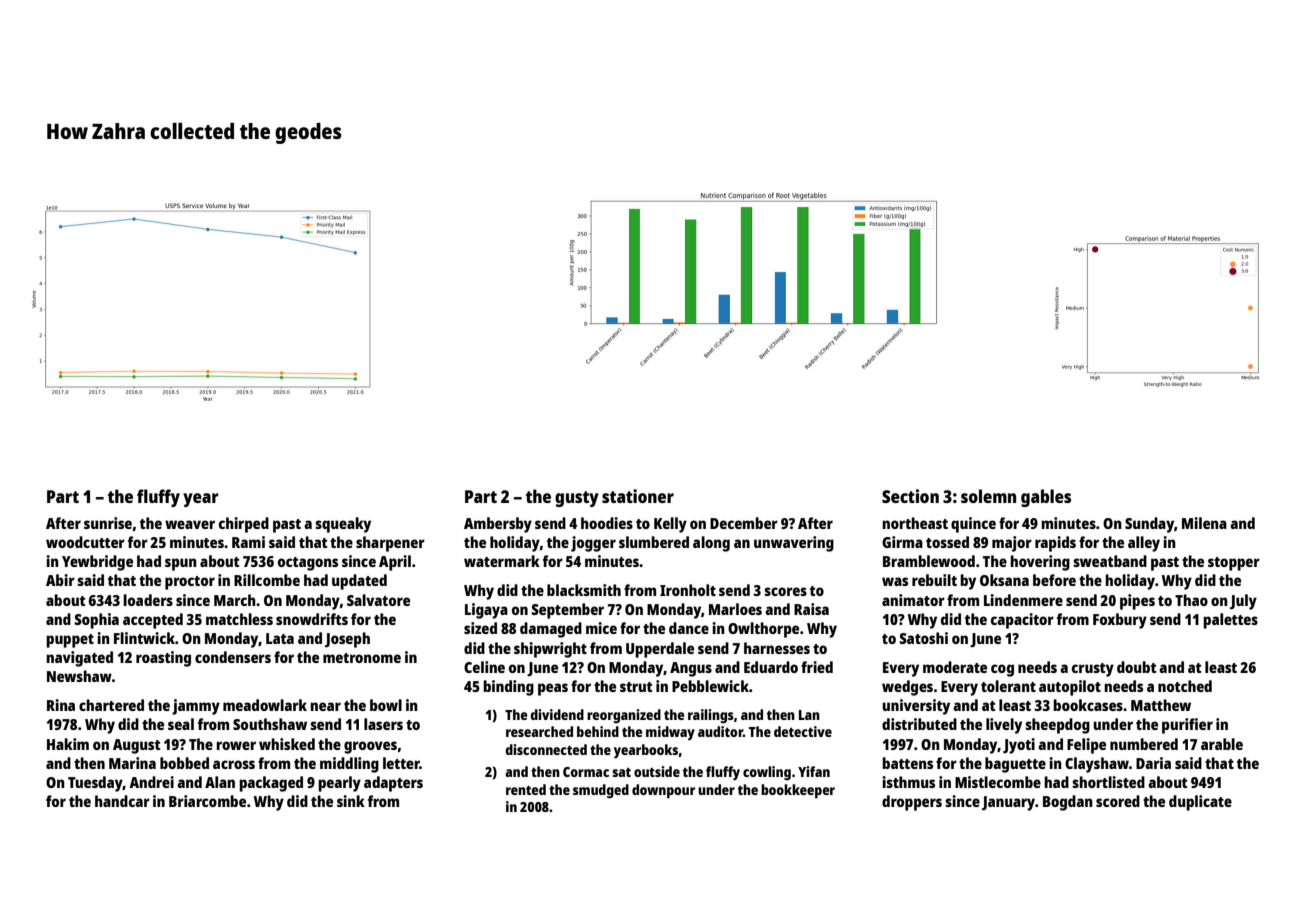 Image resolution: width=1308 pixels, height=924 pixels. What do you see at coordinates (351, 801) in the screenshot?
I see `sink` at bounding box center [351, 801].
